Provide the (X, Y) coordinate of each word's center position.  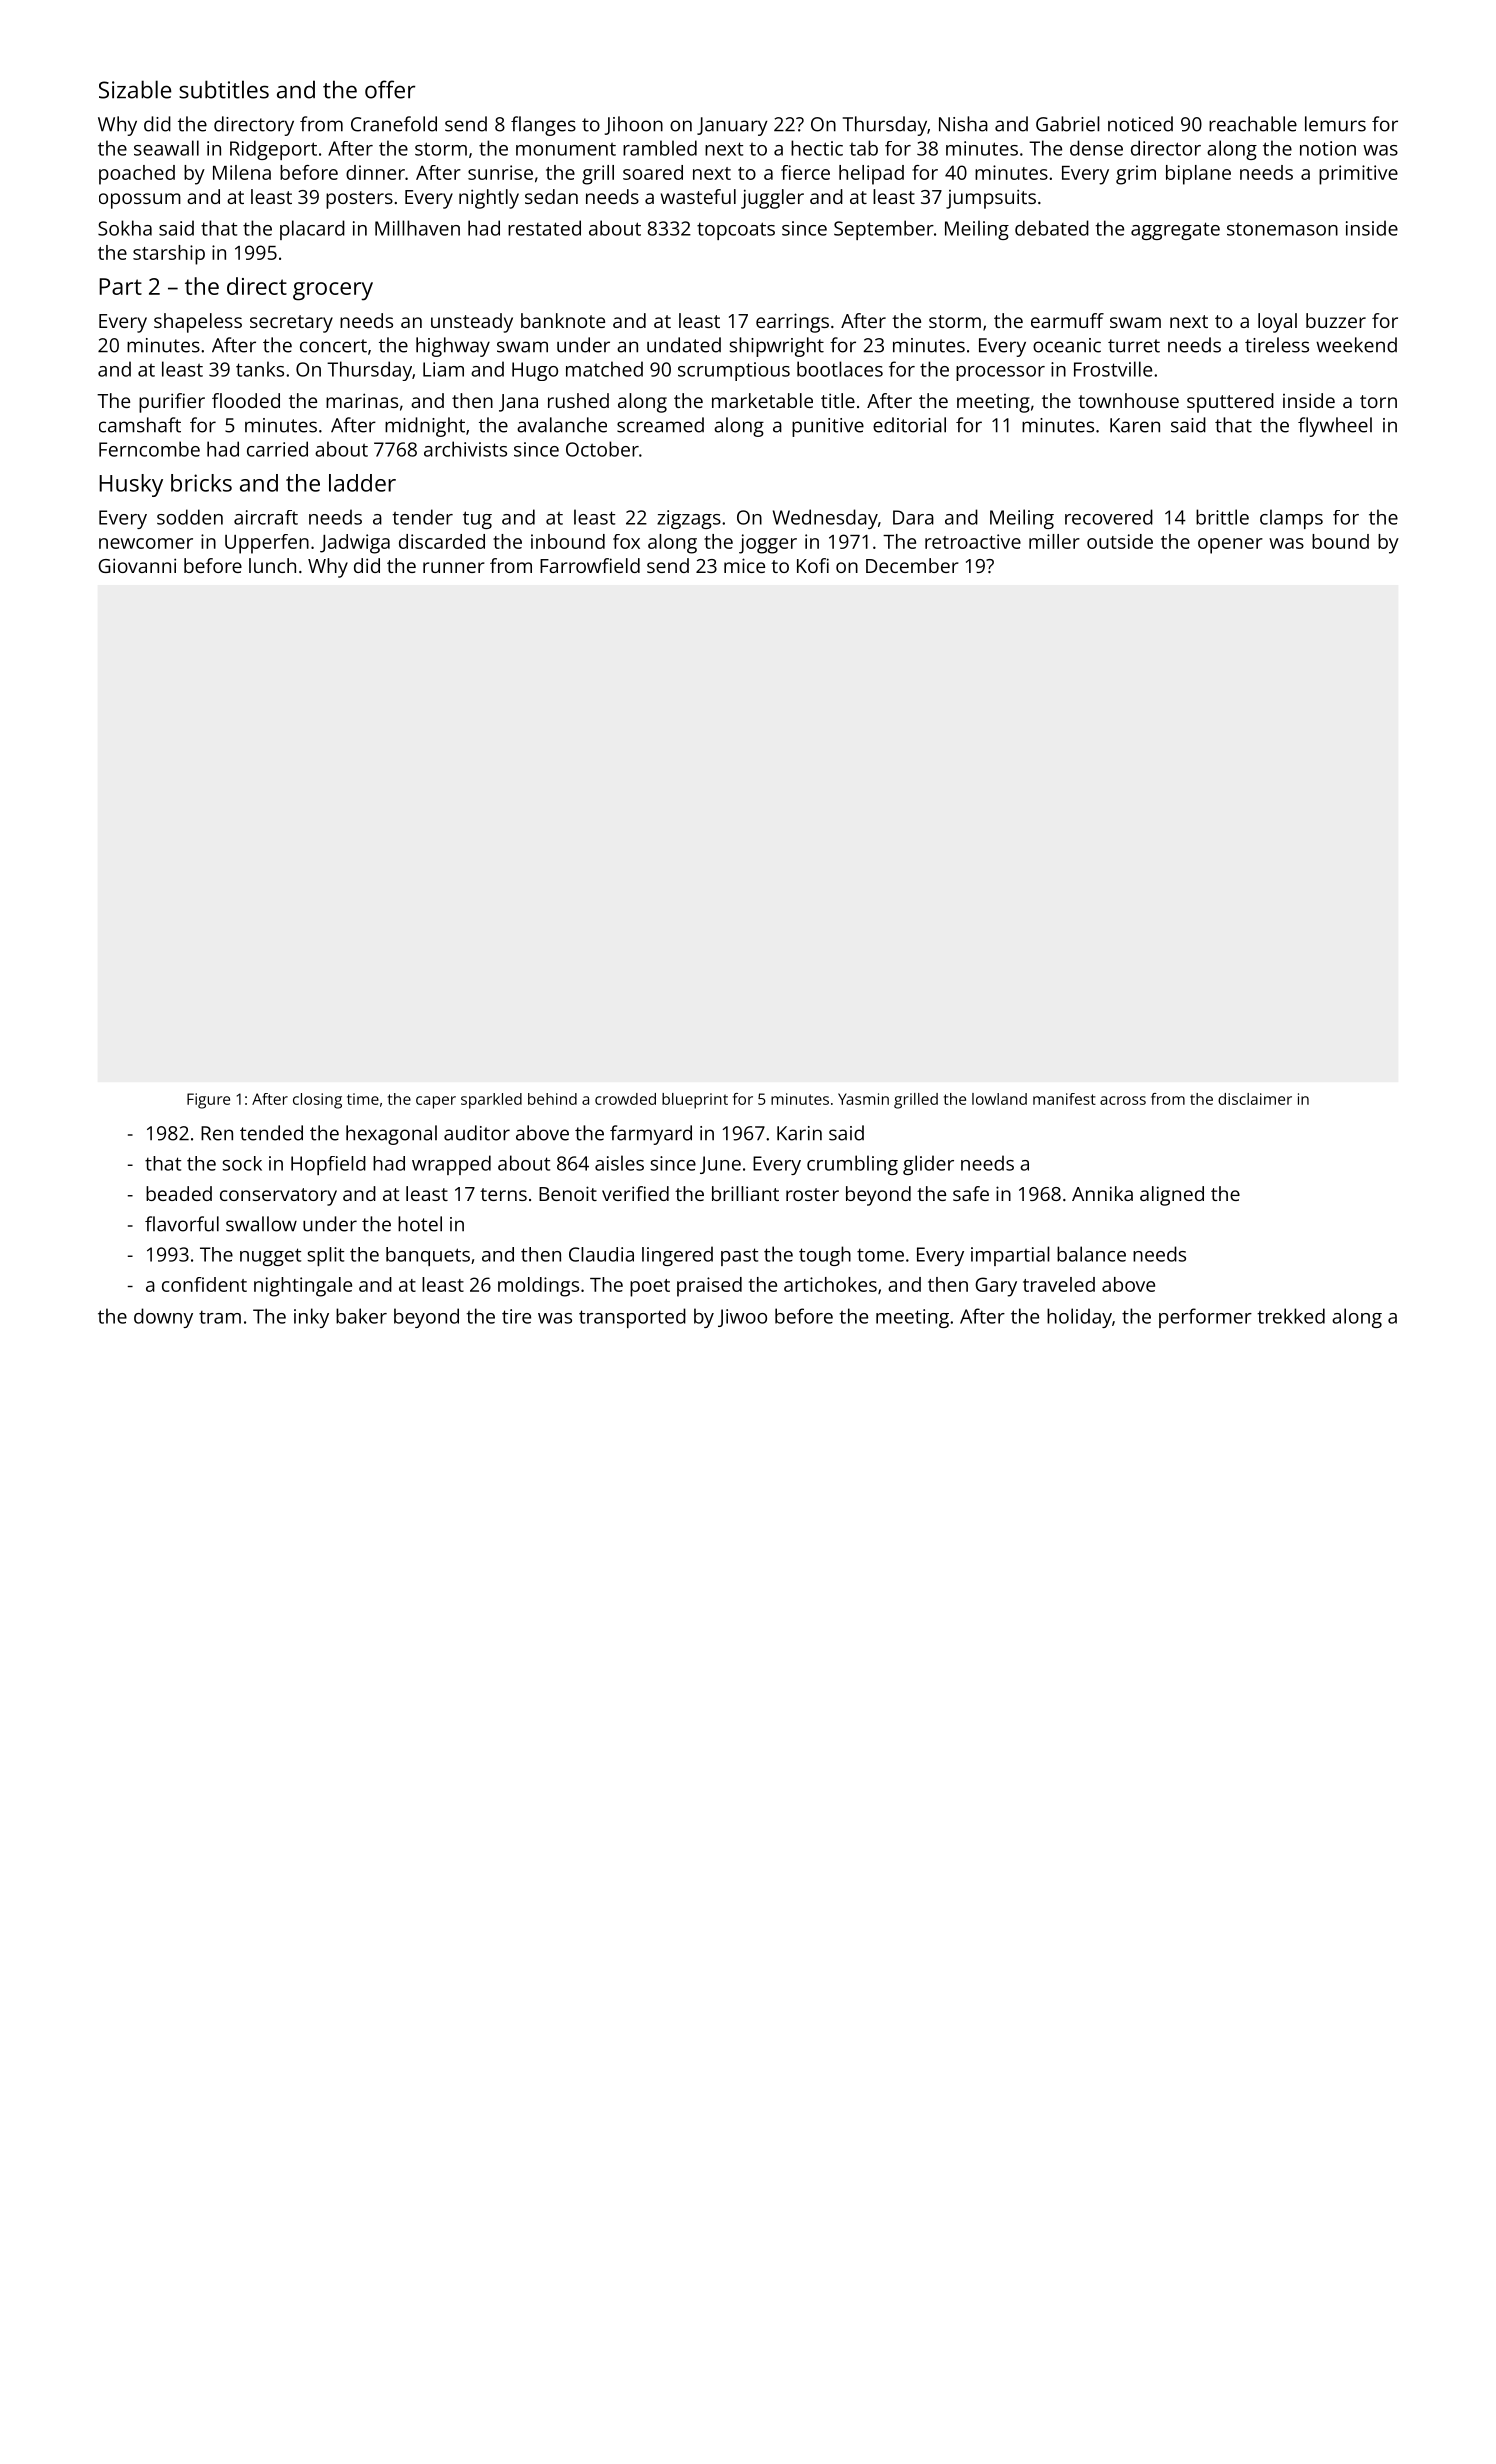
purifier (172, 403)
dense (1096, 148)
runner (454, 567)
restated (544, 228)
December (912, 565)
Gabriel (1068, 124)
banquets (428, 1256)
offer (390, 89)
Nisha (963, 124)
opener (1230, 546)
